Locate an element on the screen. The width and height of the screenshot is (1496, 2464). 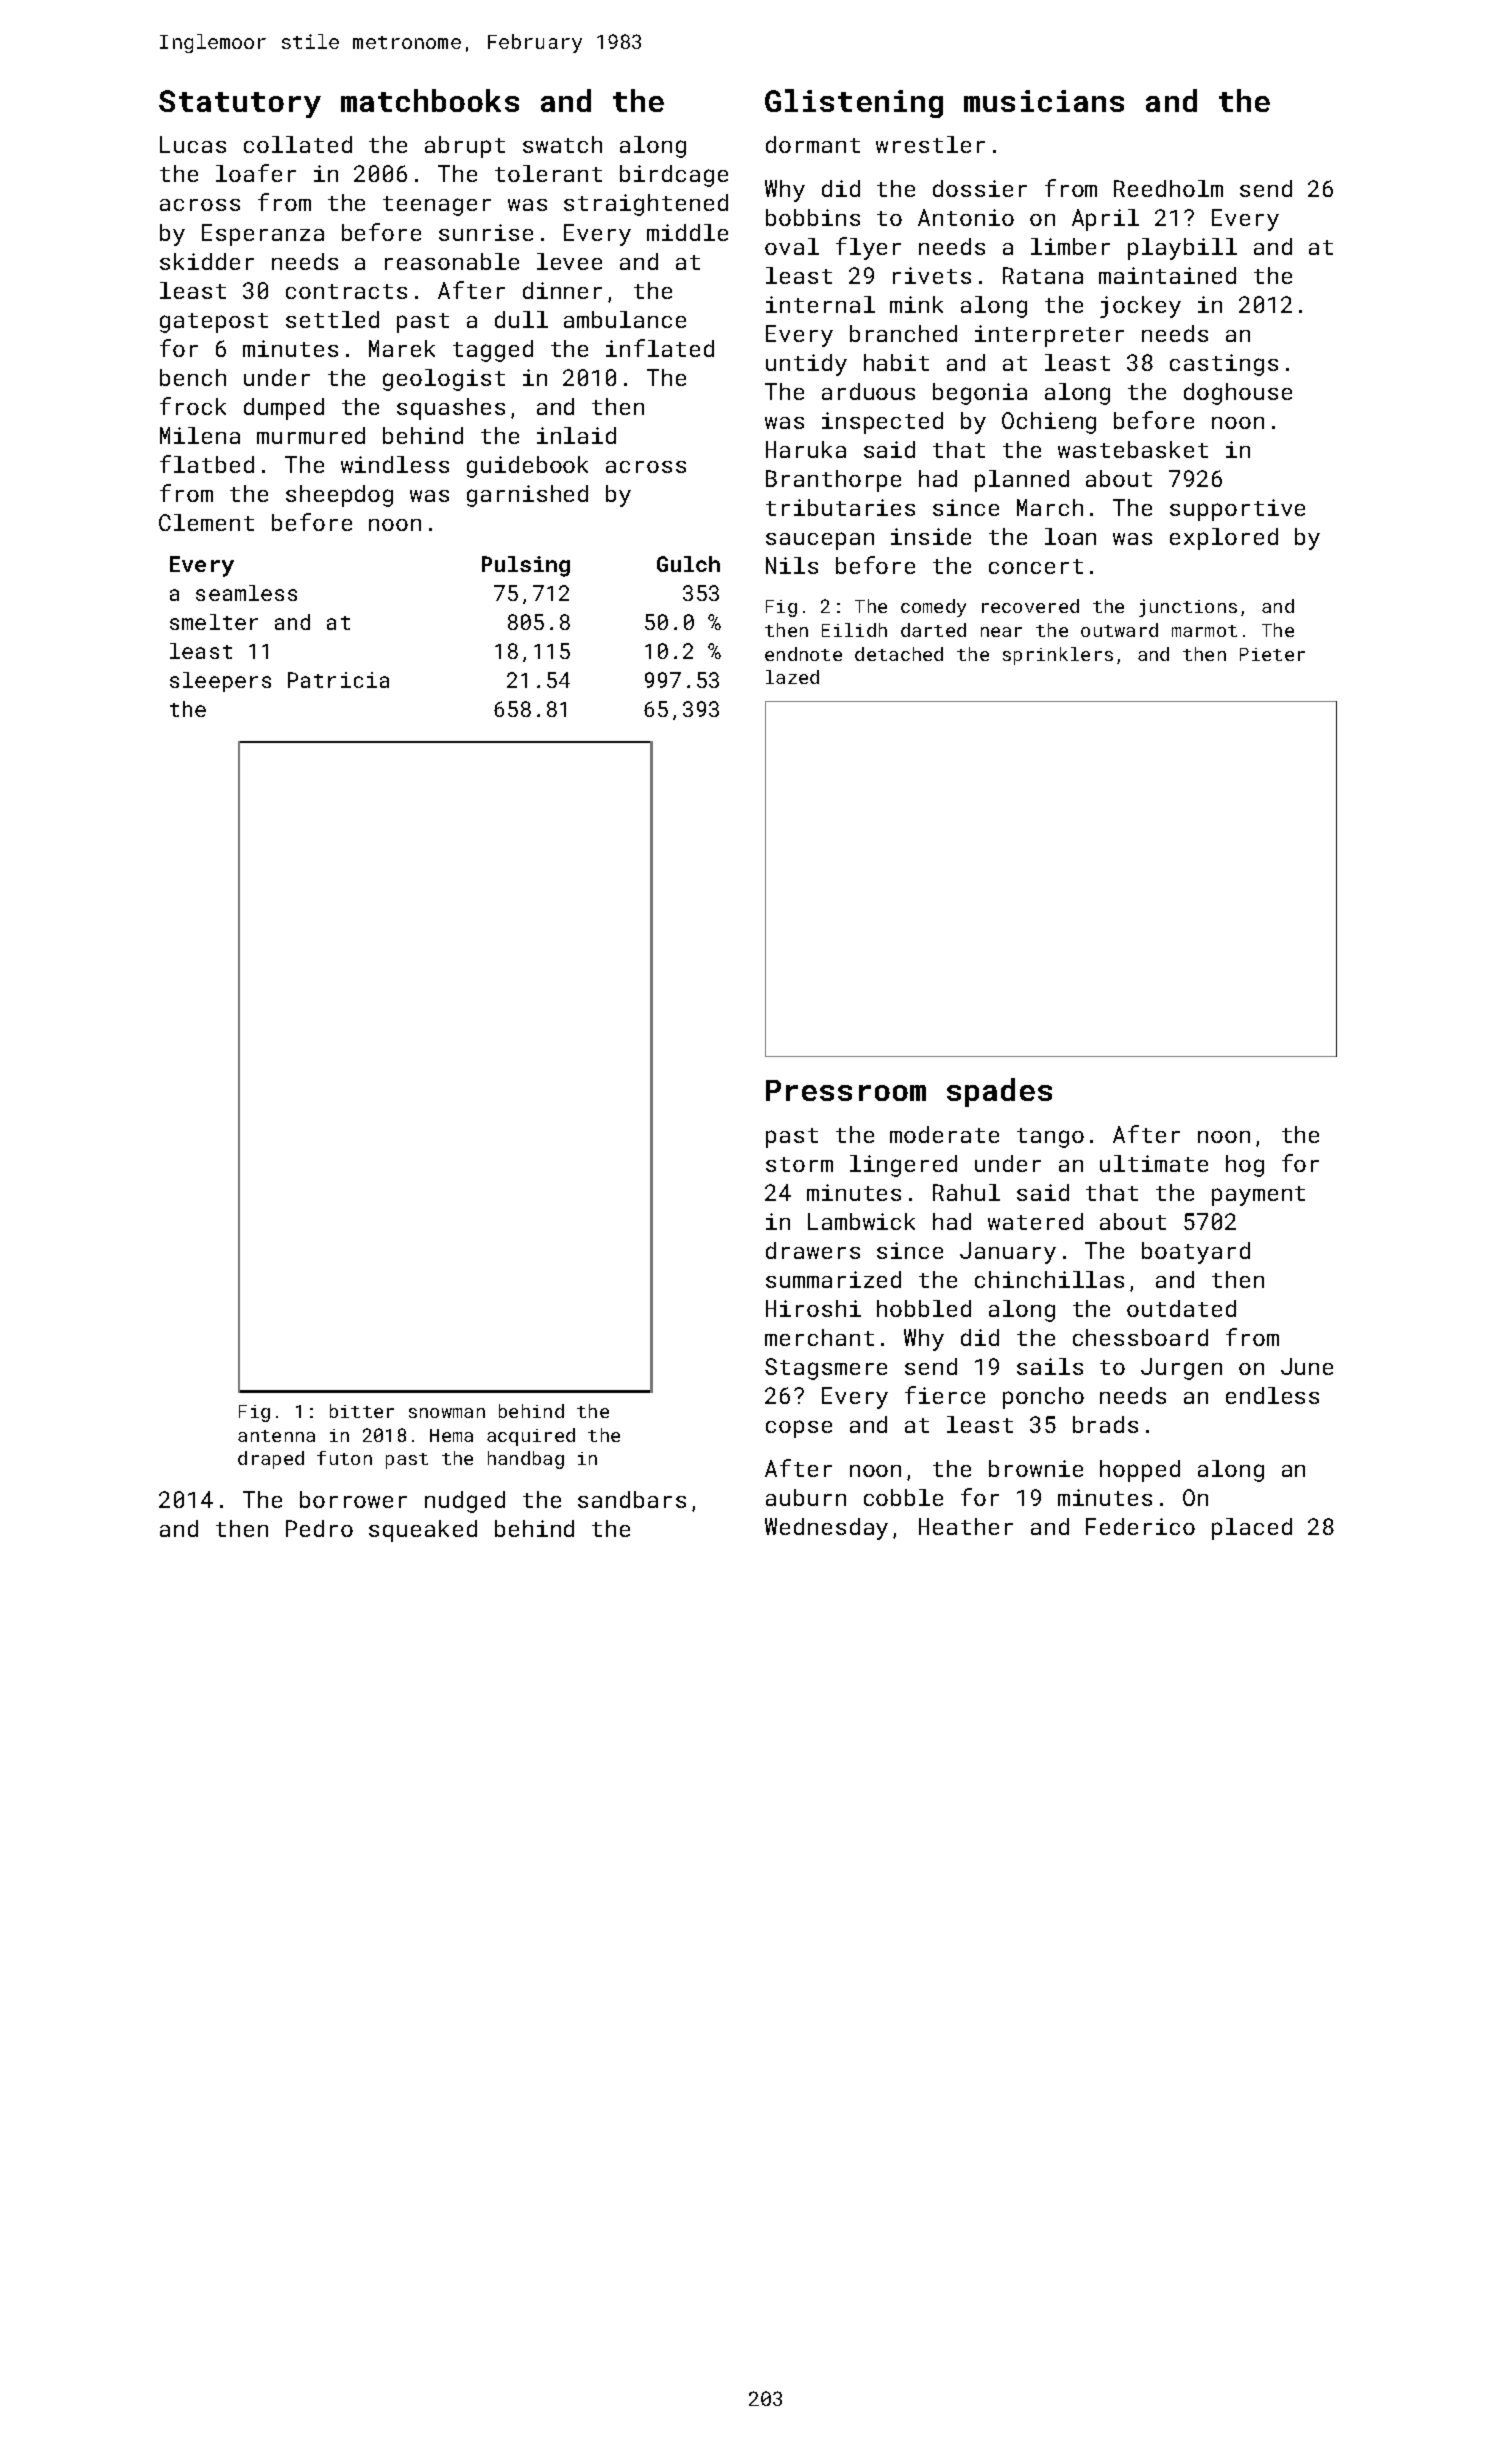
maintained is located at coordinates (1167, 275).
